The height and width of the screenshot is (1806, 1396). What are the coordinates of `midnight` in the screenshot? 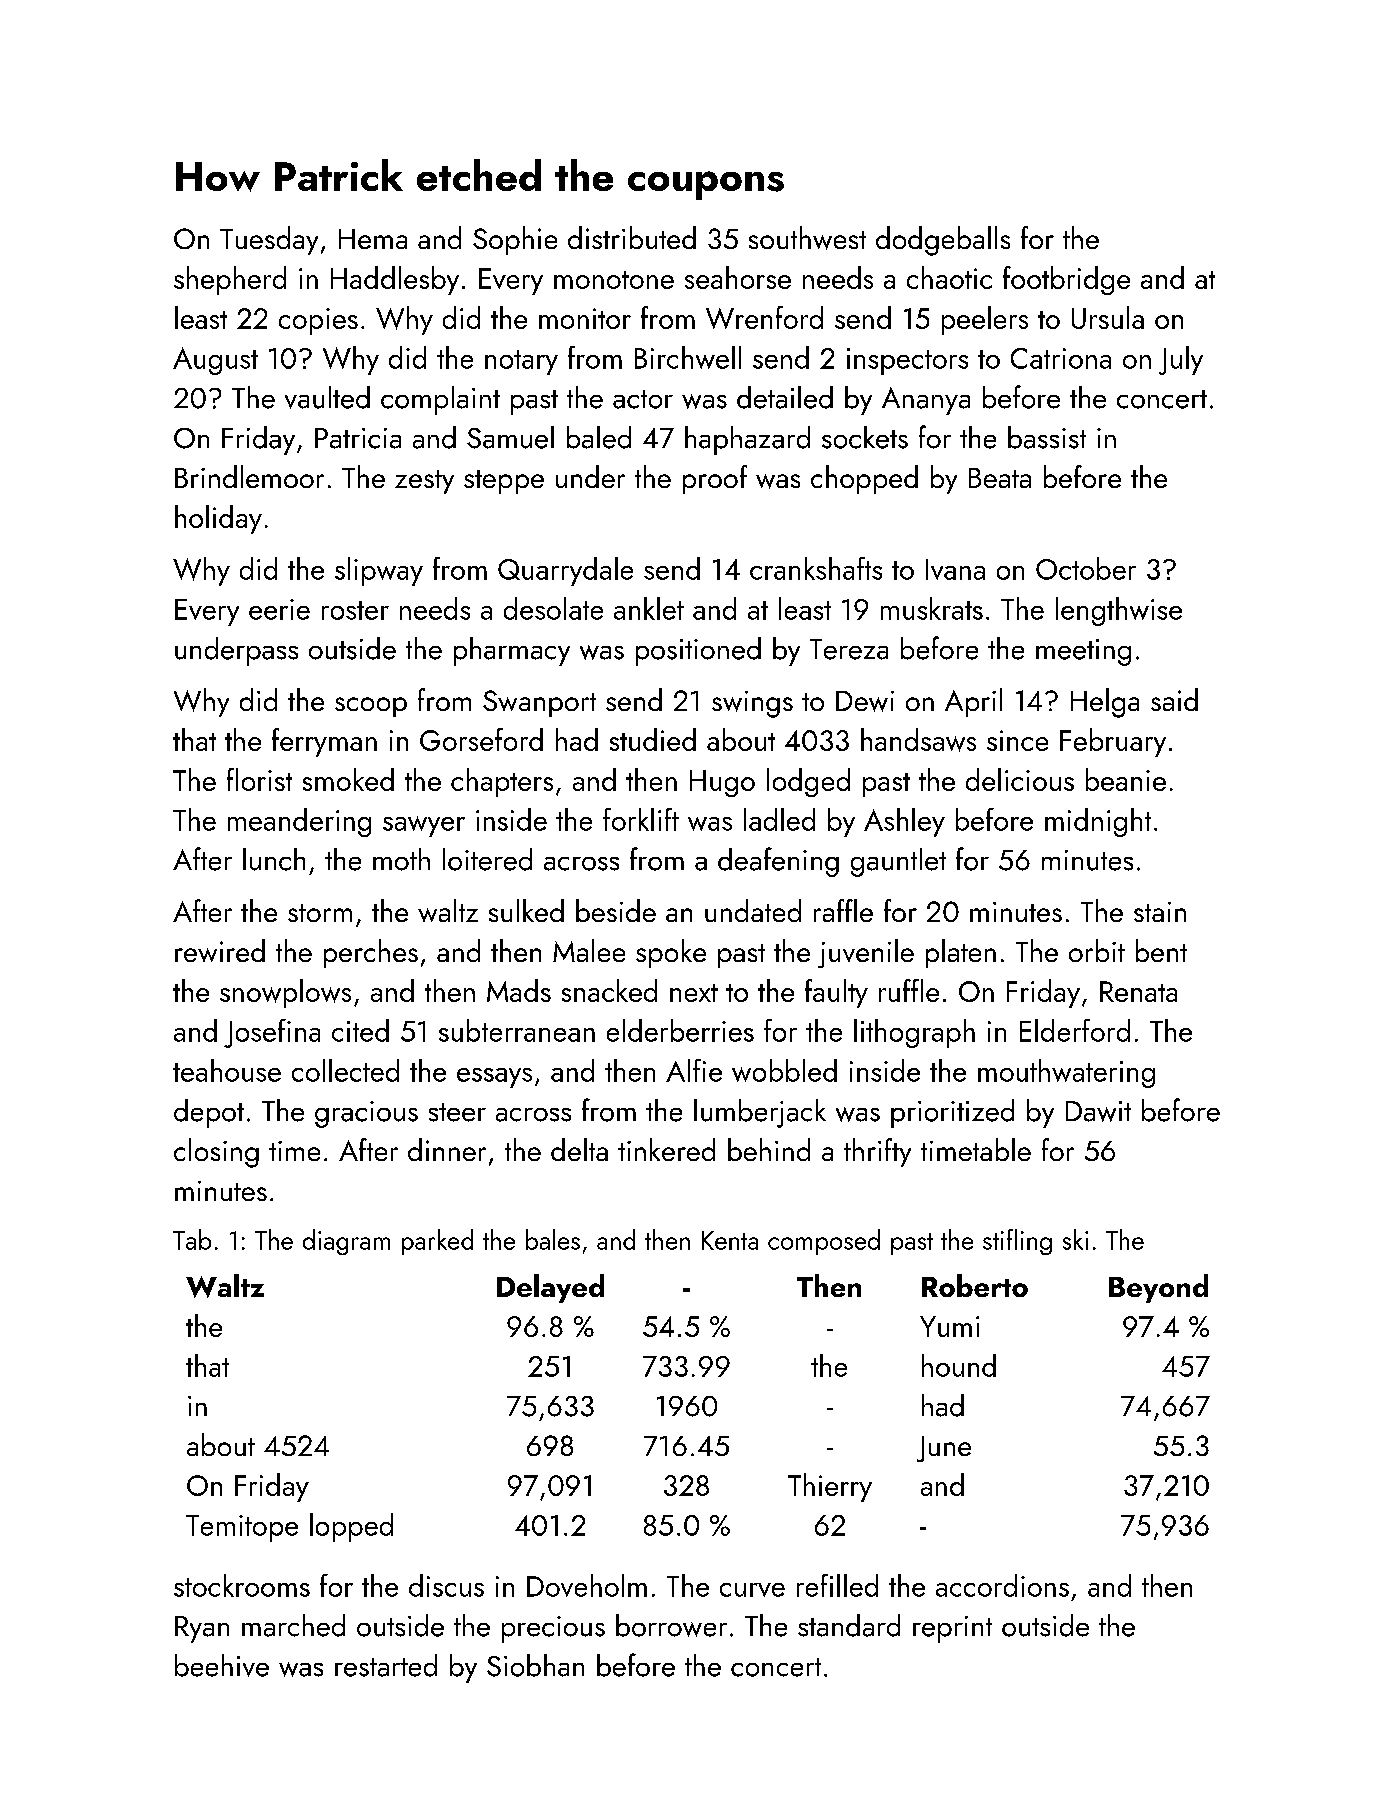 It's located at (1098, 822).
